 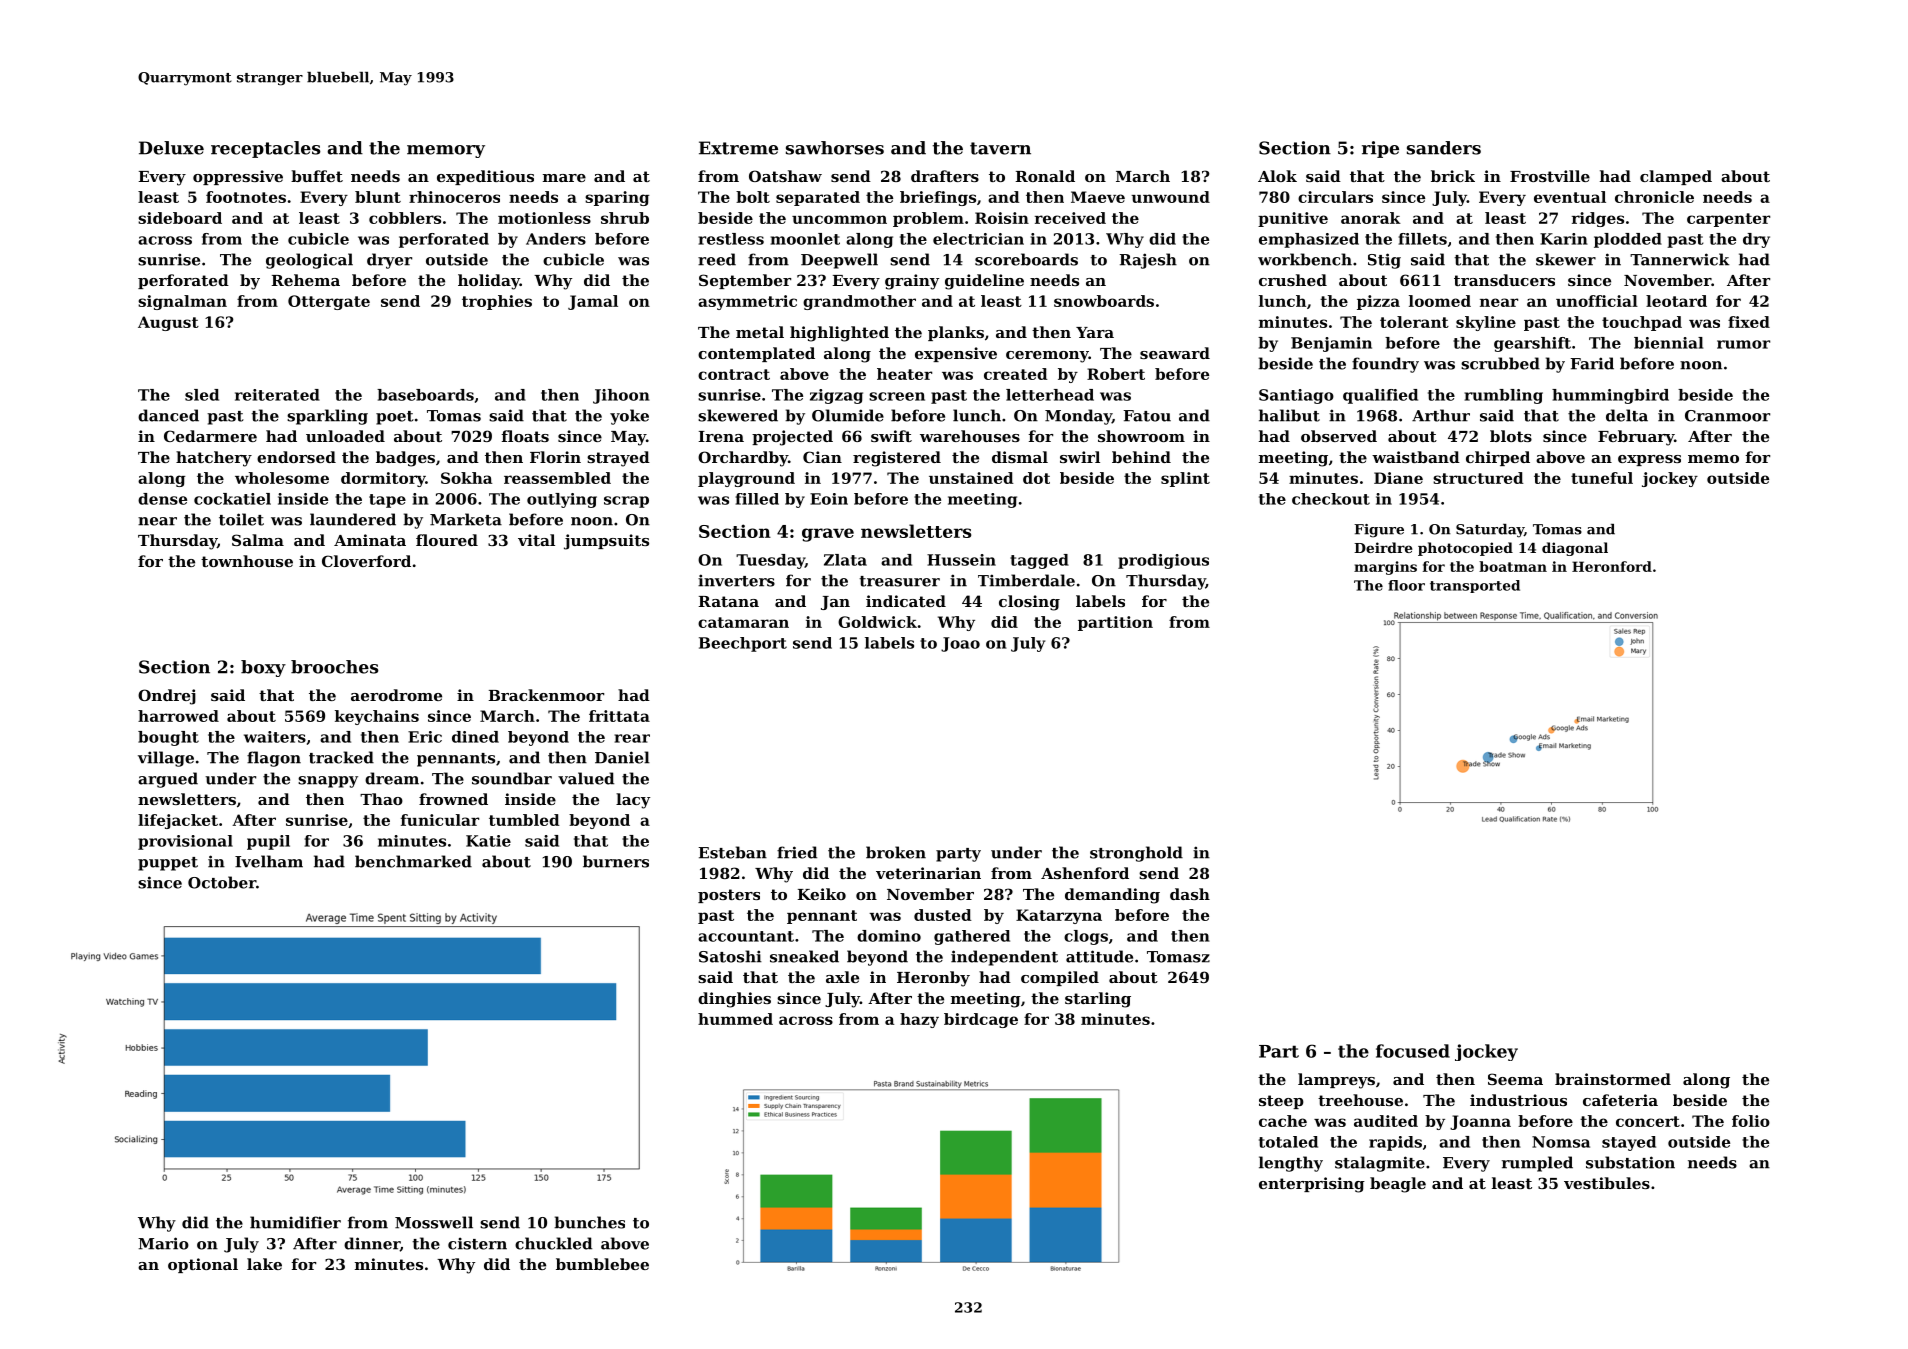 What do you see at coordinates (896, 852) in the screenshot?
I see `broken` at bounding box center [896, 852].
